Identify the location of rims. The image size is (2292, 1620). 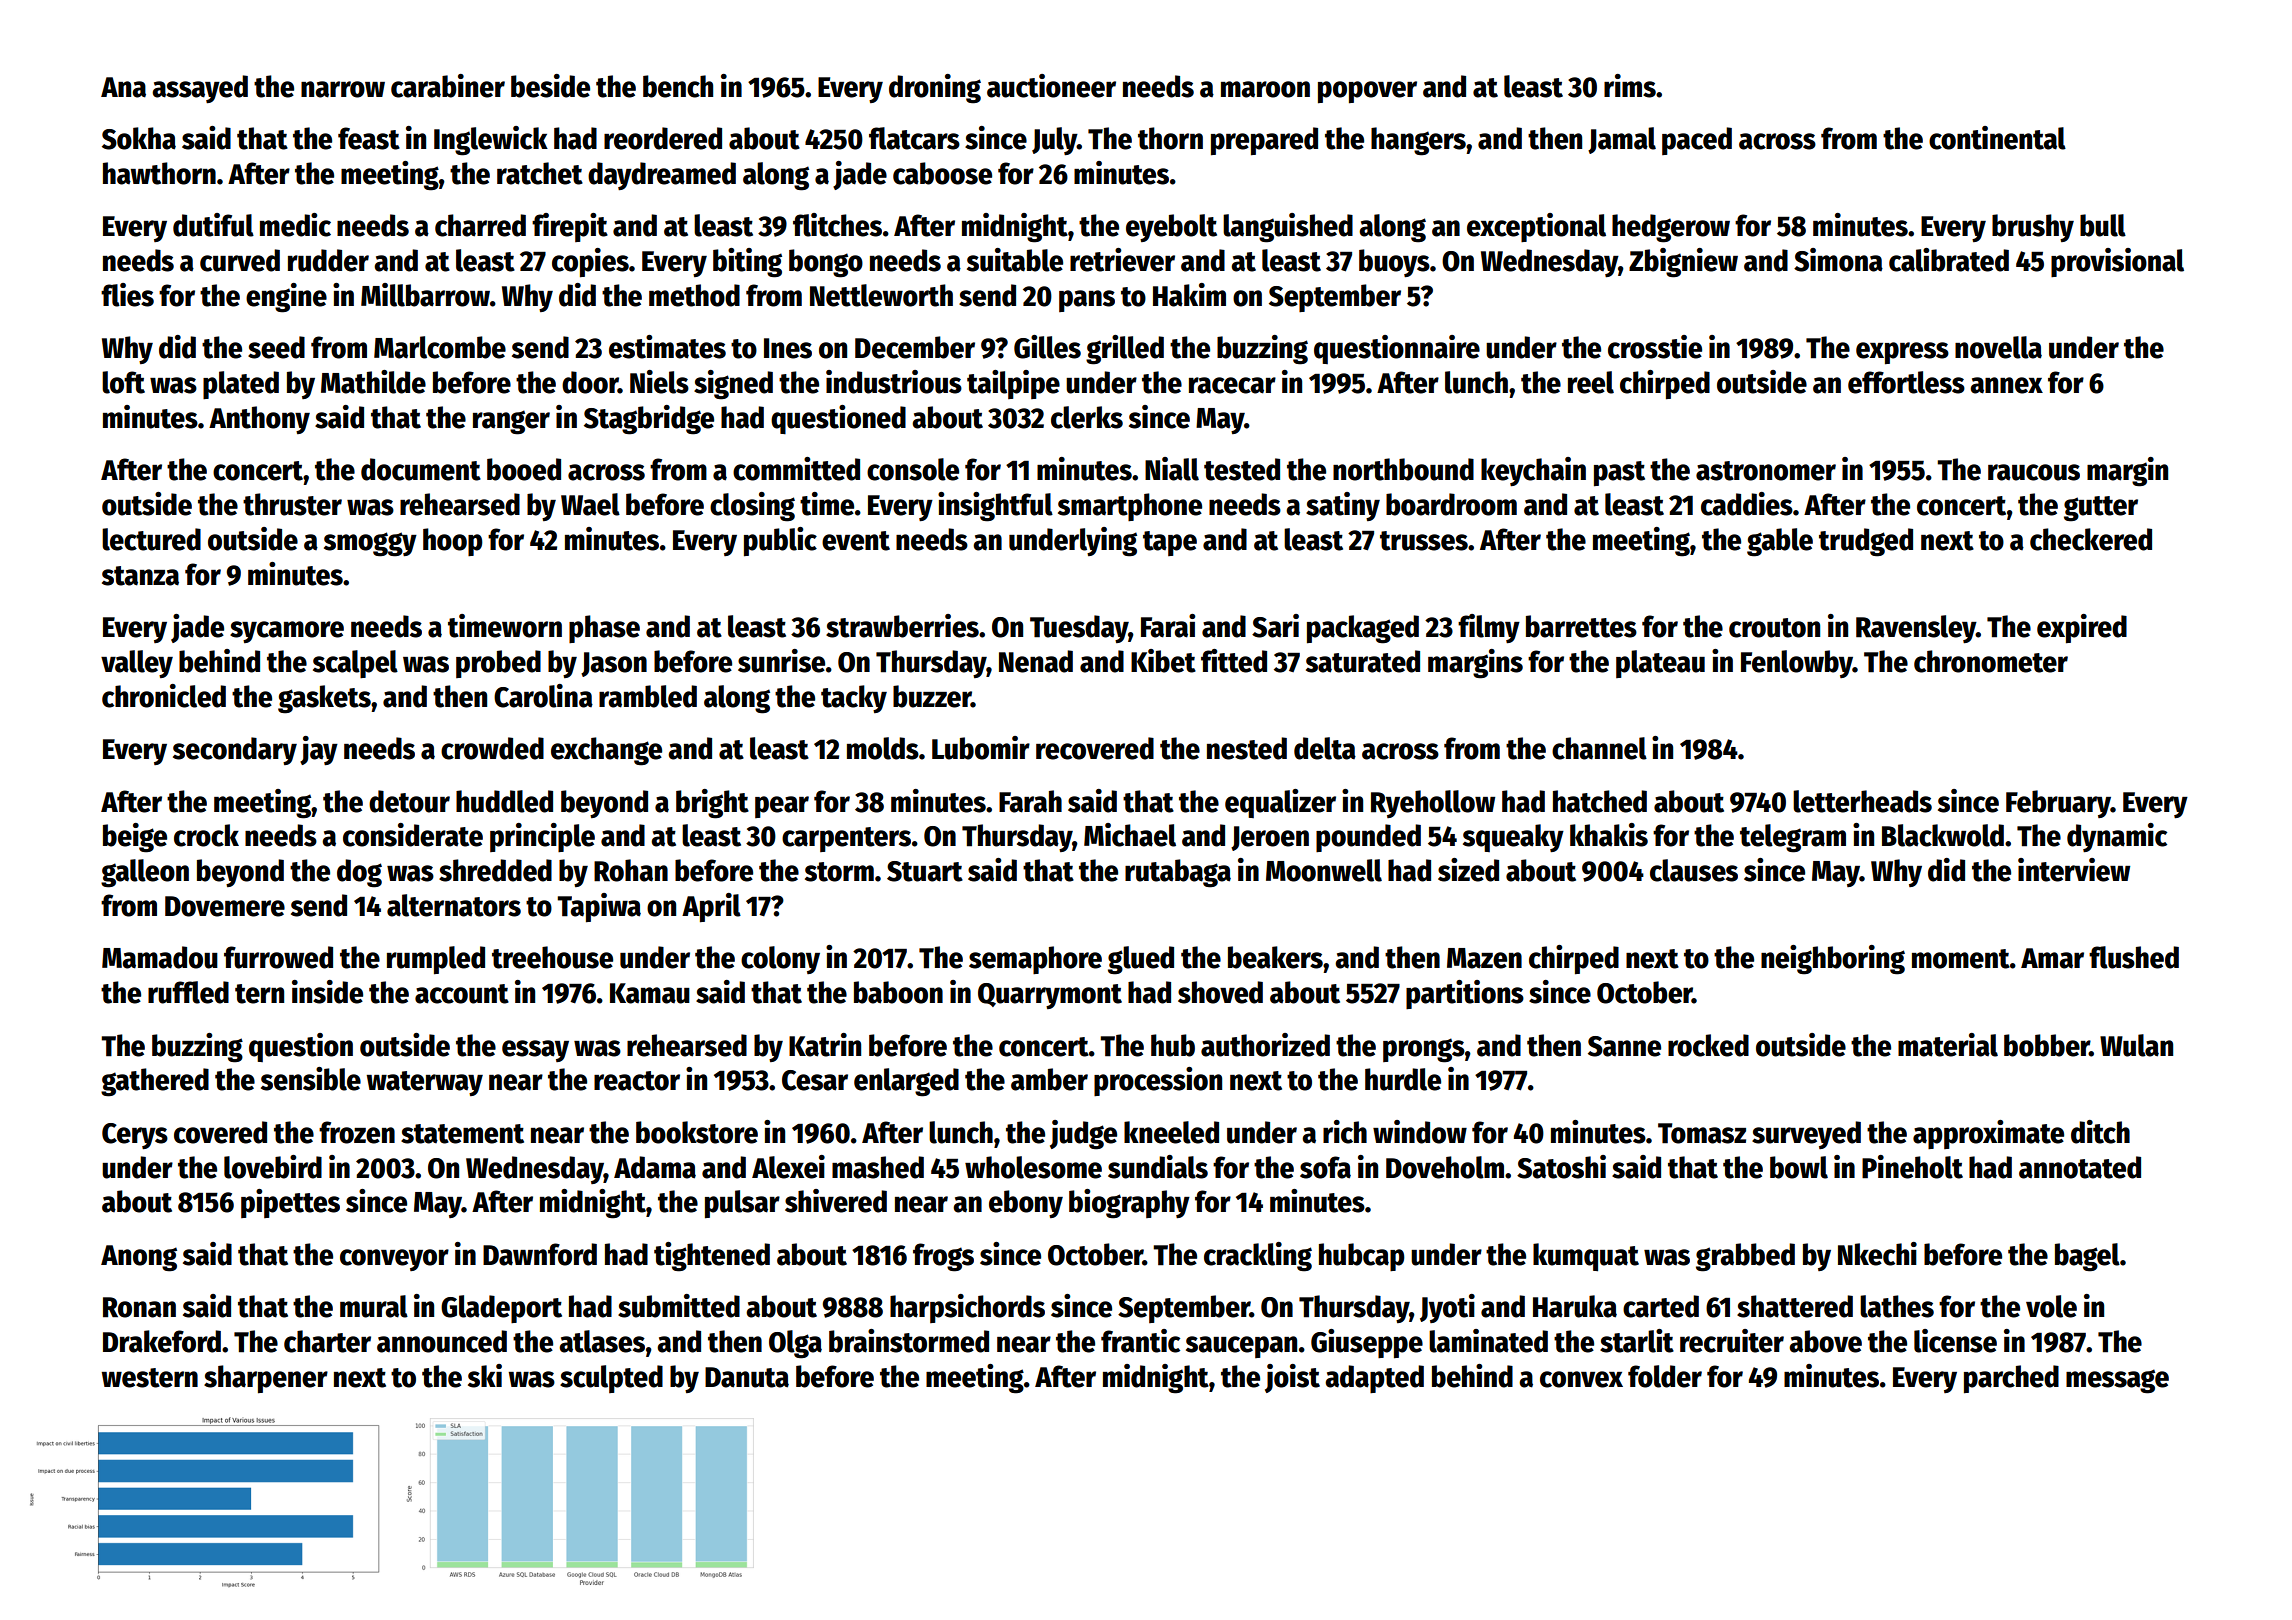
(1630, 86).
